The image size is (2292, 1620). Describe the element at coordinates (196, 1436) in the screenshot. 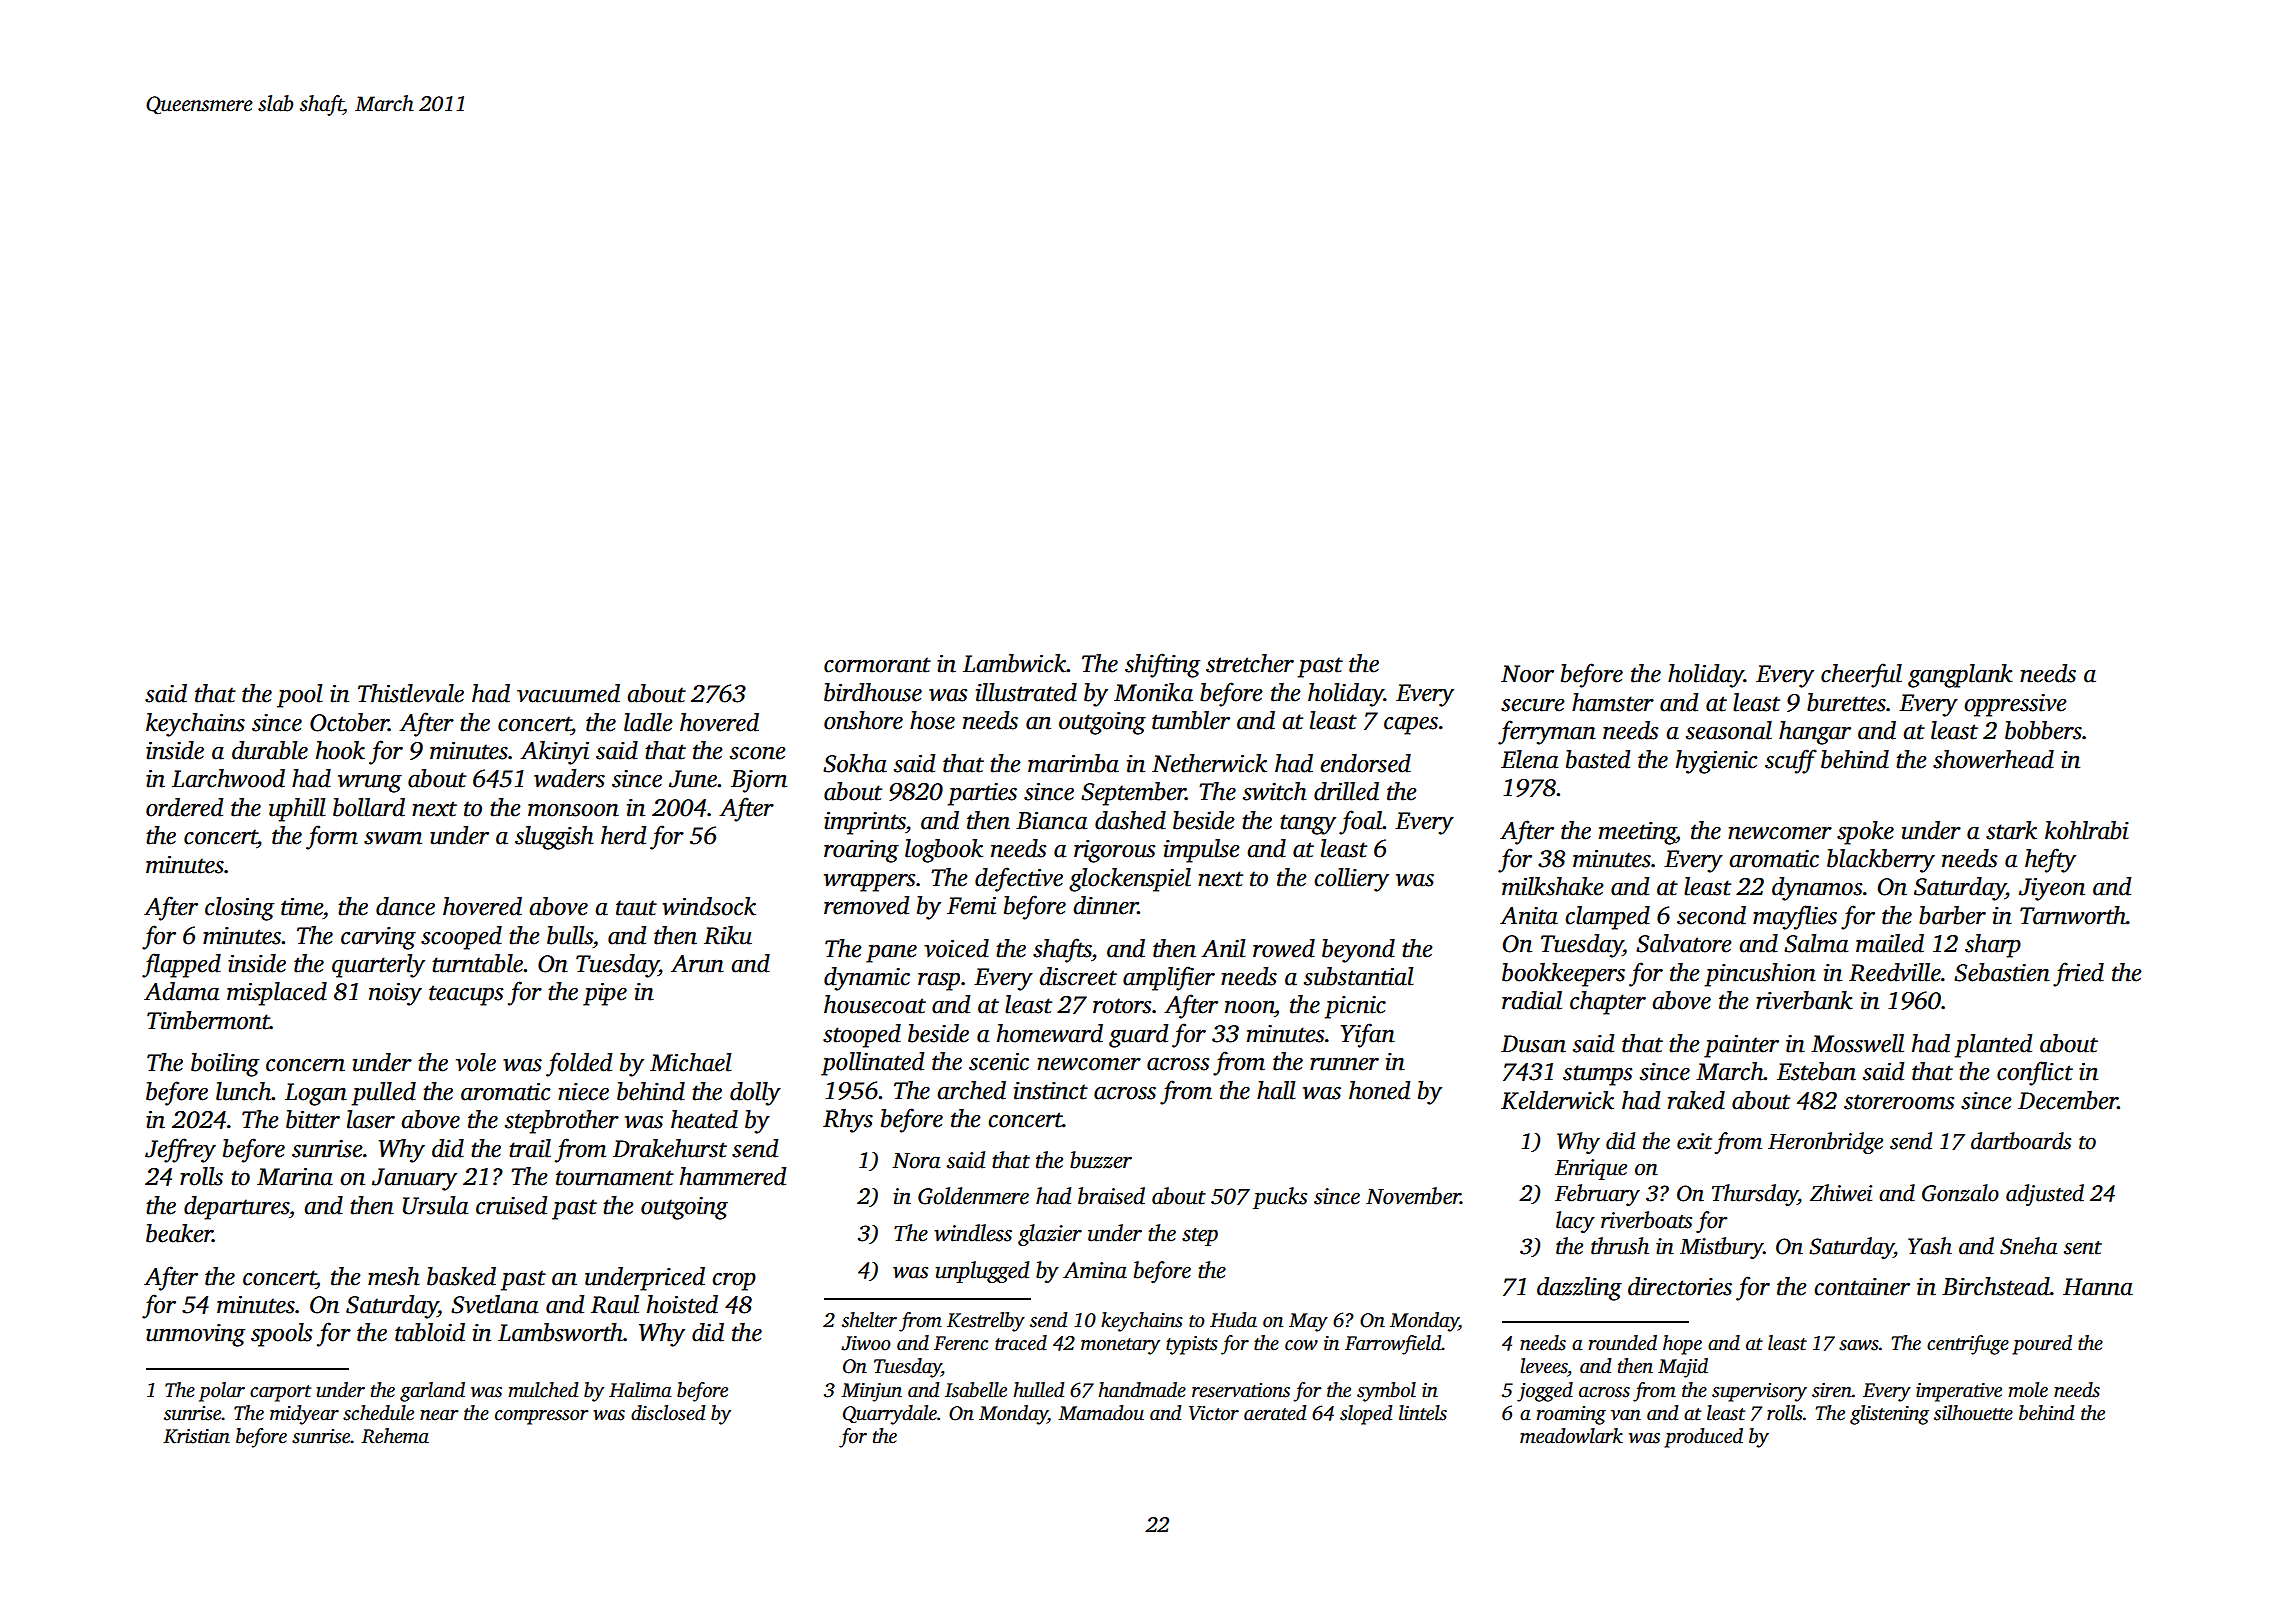

I see `Kristian` at that location.
